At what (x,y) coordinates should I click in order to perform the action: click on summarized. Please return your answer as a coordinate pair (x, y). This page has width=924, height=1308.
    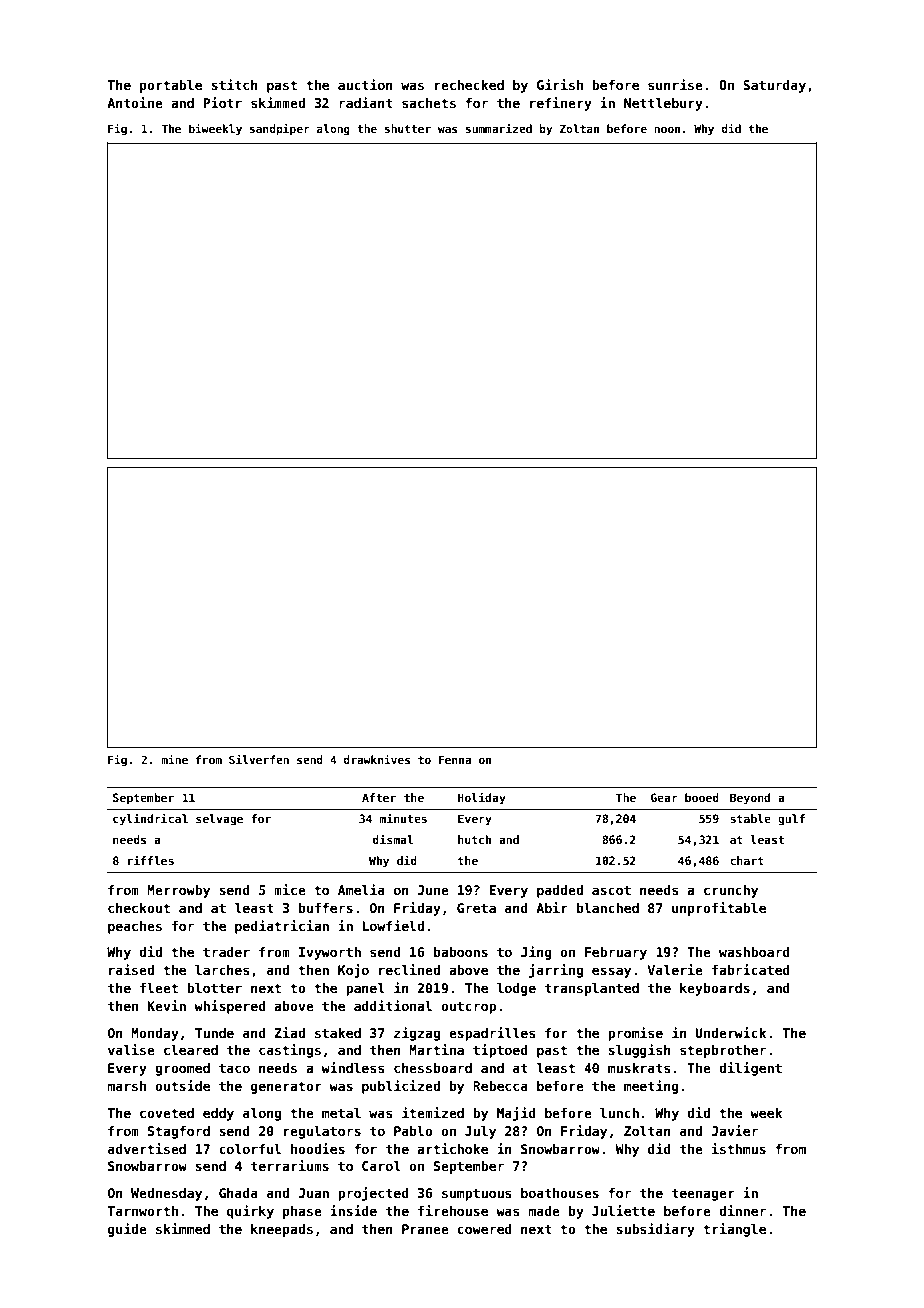
    Looking at the image, I should click on (499, 128).
